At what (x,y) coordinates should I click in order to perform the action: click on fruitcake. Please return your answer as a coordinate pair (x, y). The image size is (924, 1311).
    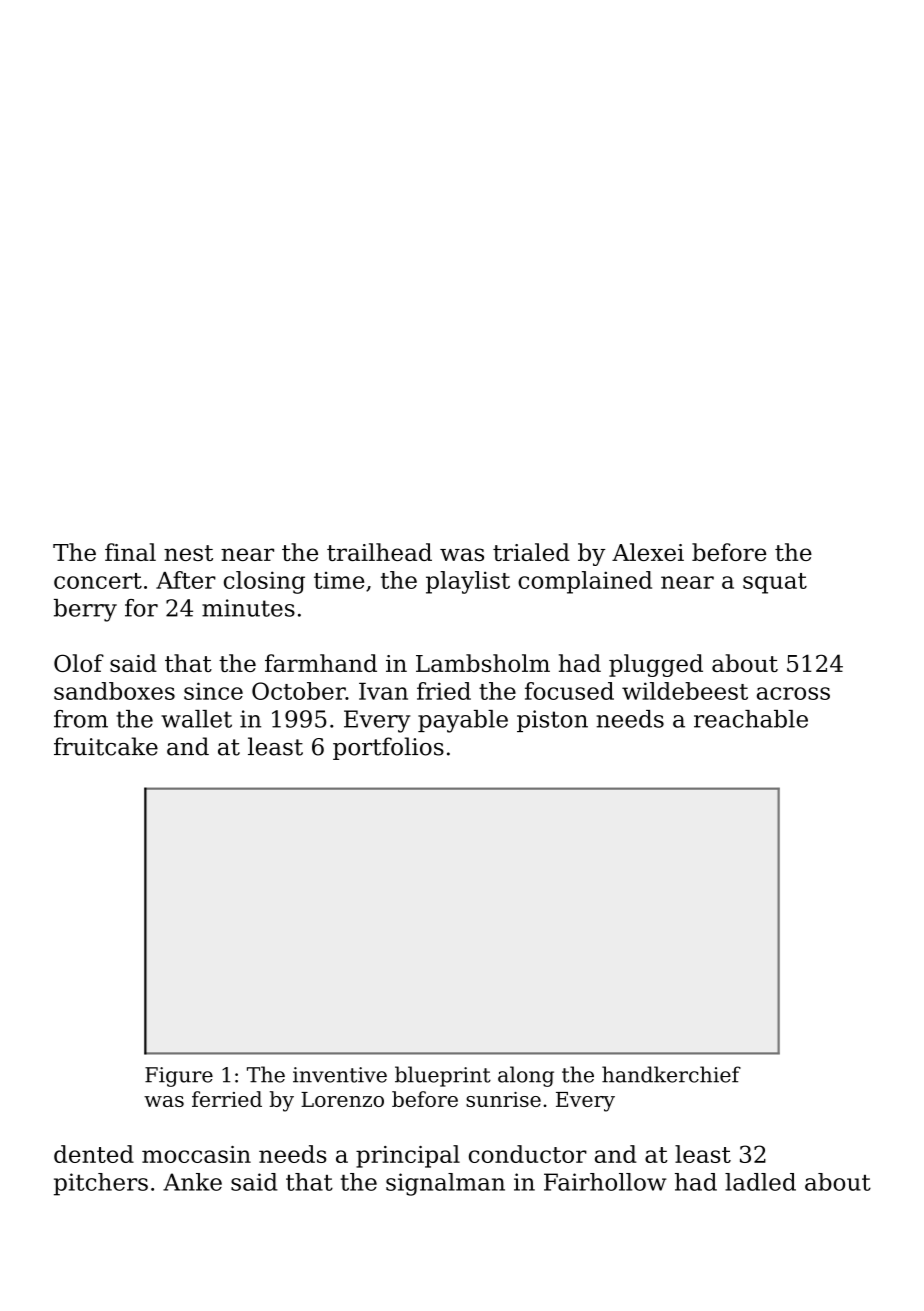
    Looking at the image, I should click on (106, 746).
